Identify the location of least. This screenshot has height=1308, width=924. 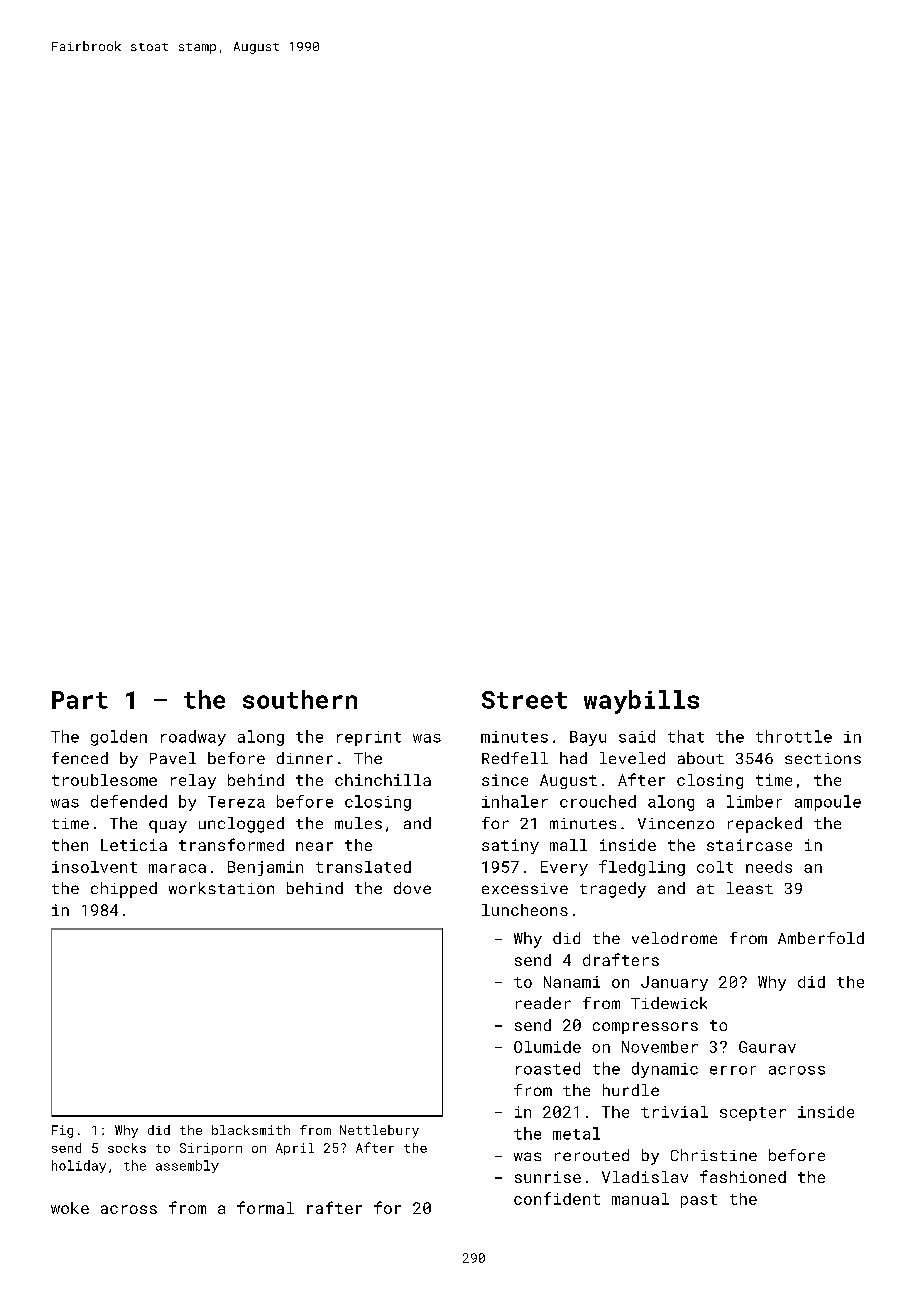
(750, 888).
